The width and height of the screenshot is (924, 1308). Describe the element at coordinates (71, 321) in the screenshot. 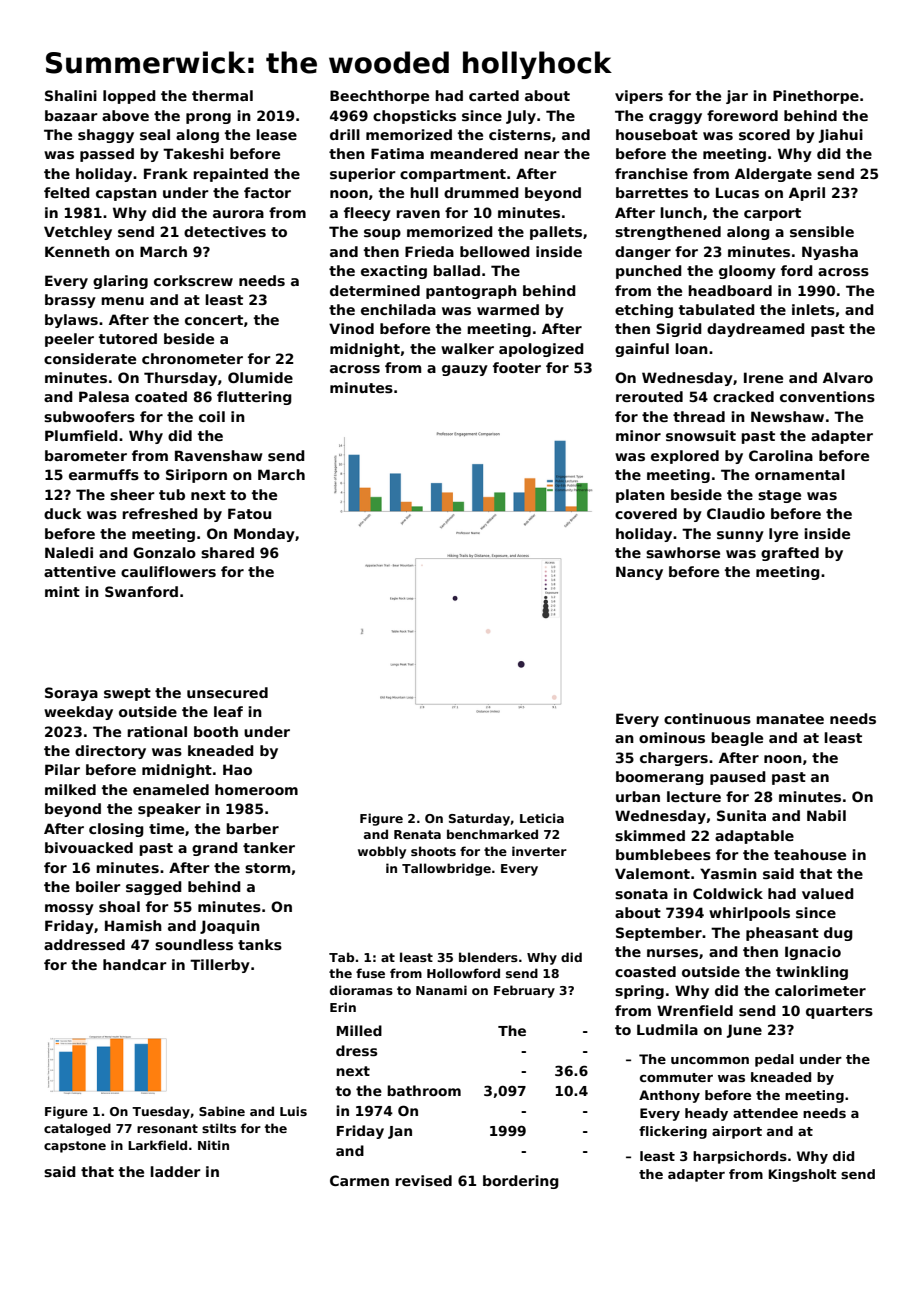

I see `bylaws` at that location.
